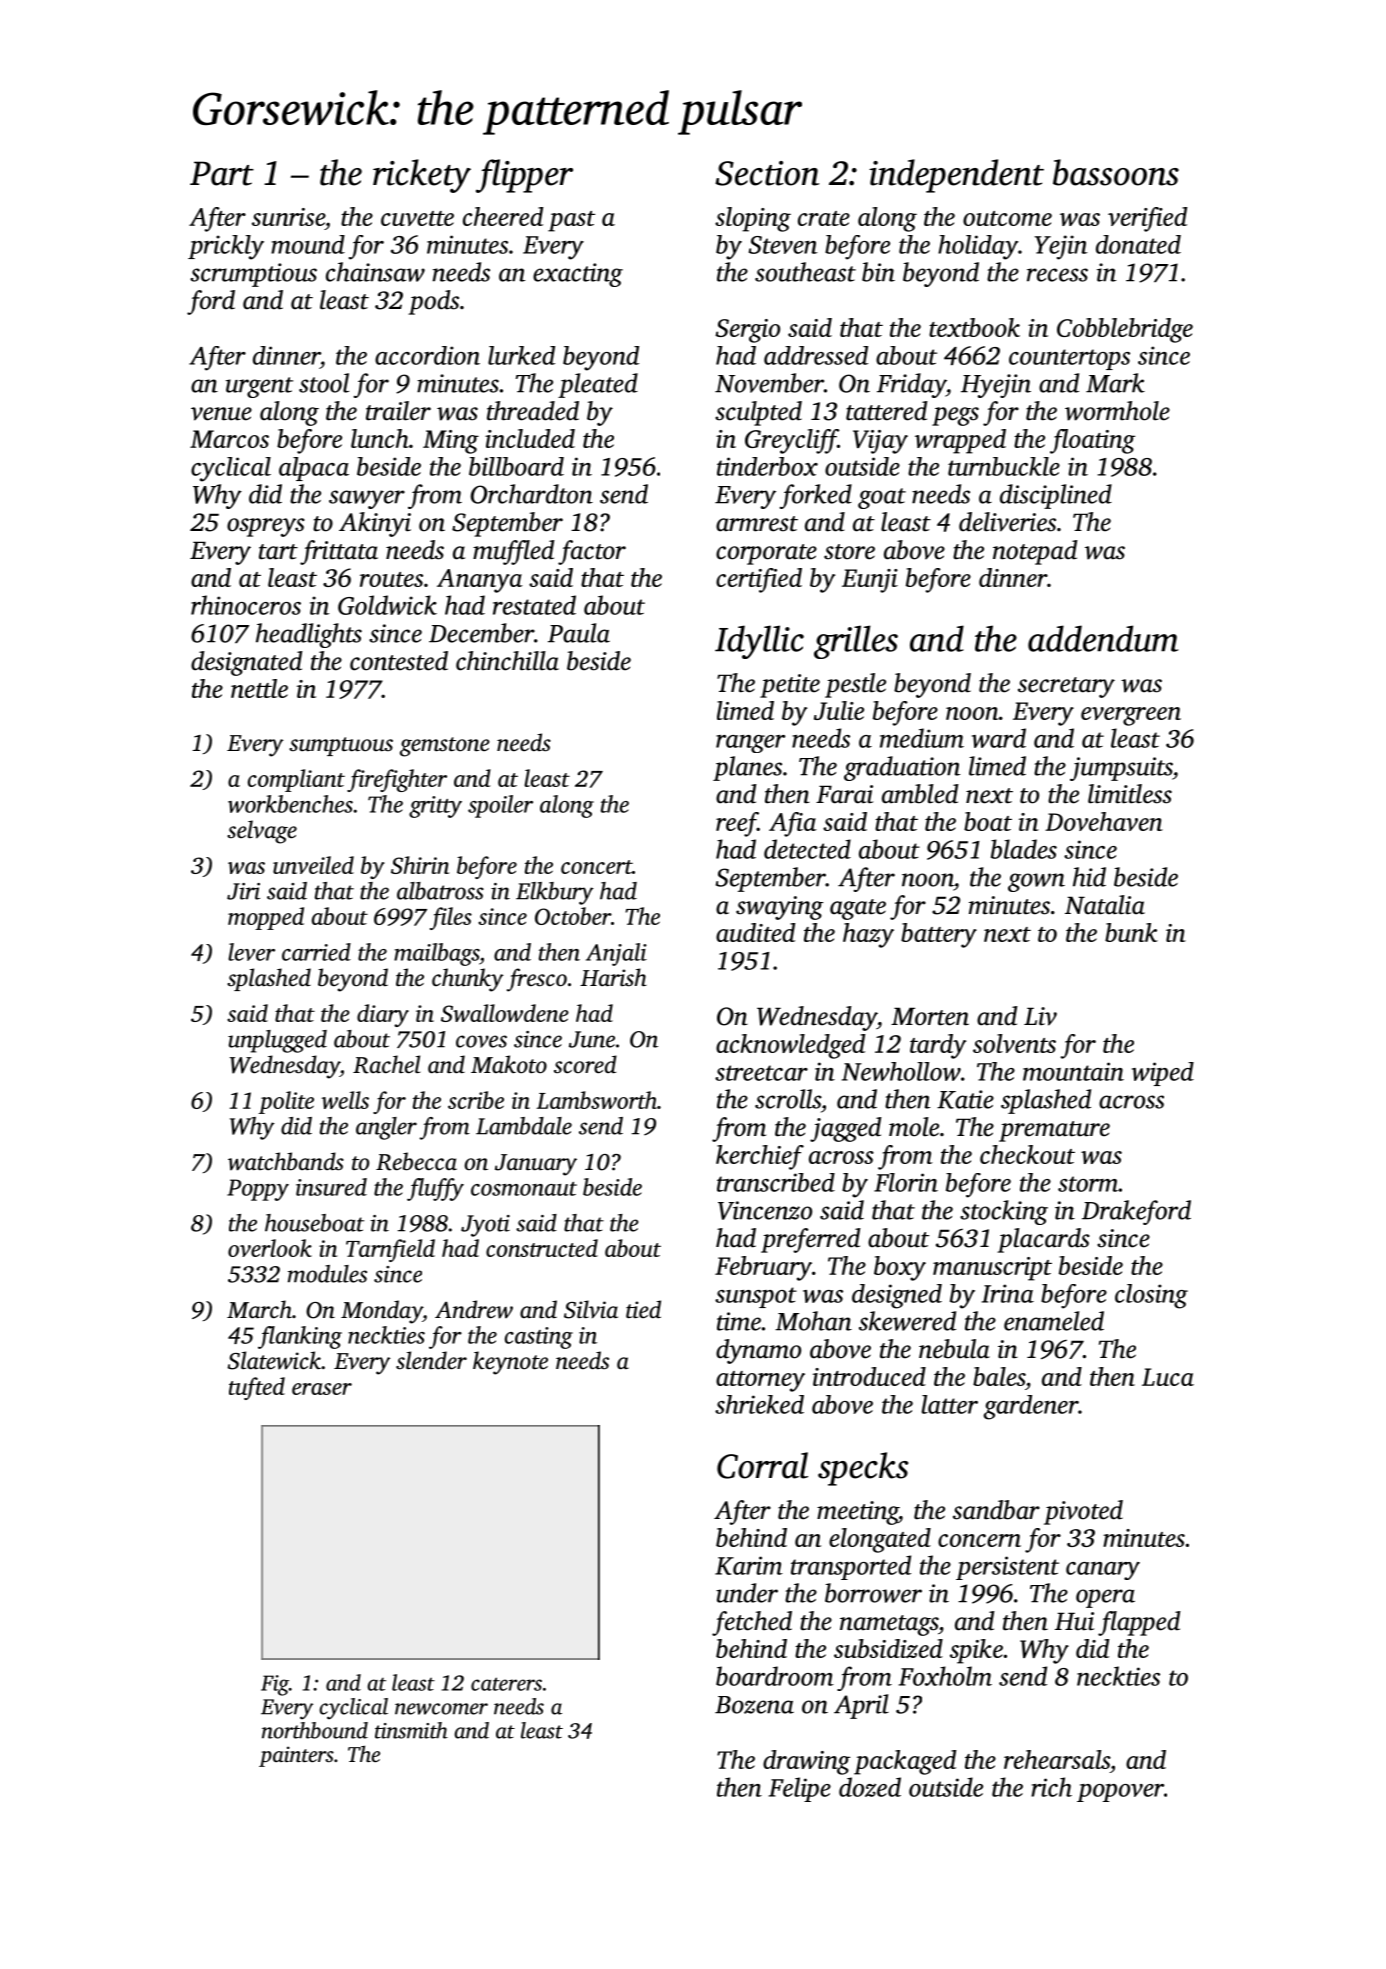 This screenshot has width=1386, height=1969. What do you see at coordinates (243, 891) in the screenshot?
I see `Jiri` at bounding box center [243, 891].
